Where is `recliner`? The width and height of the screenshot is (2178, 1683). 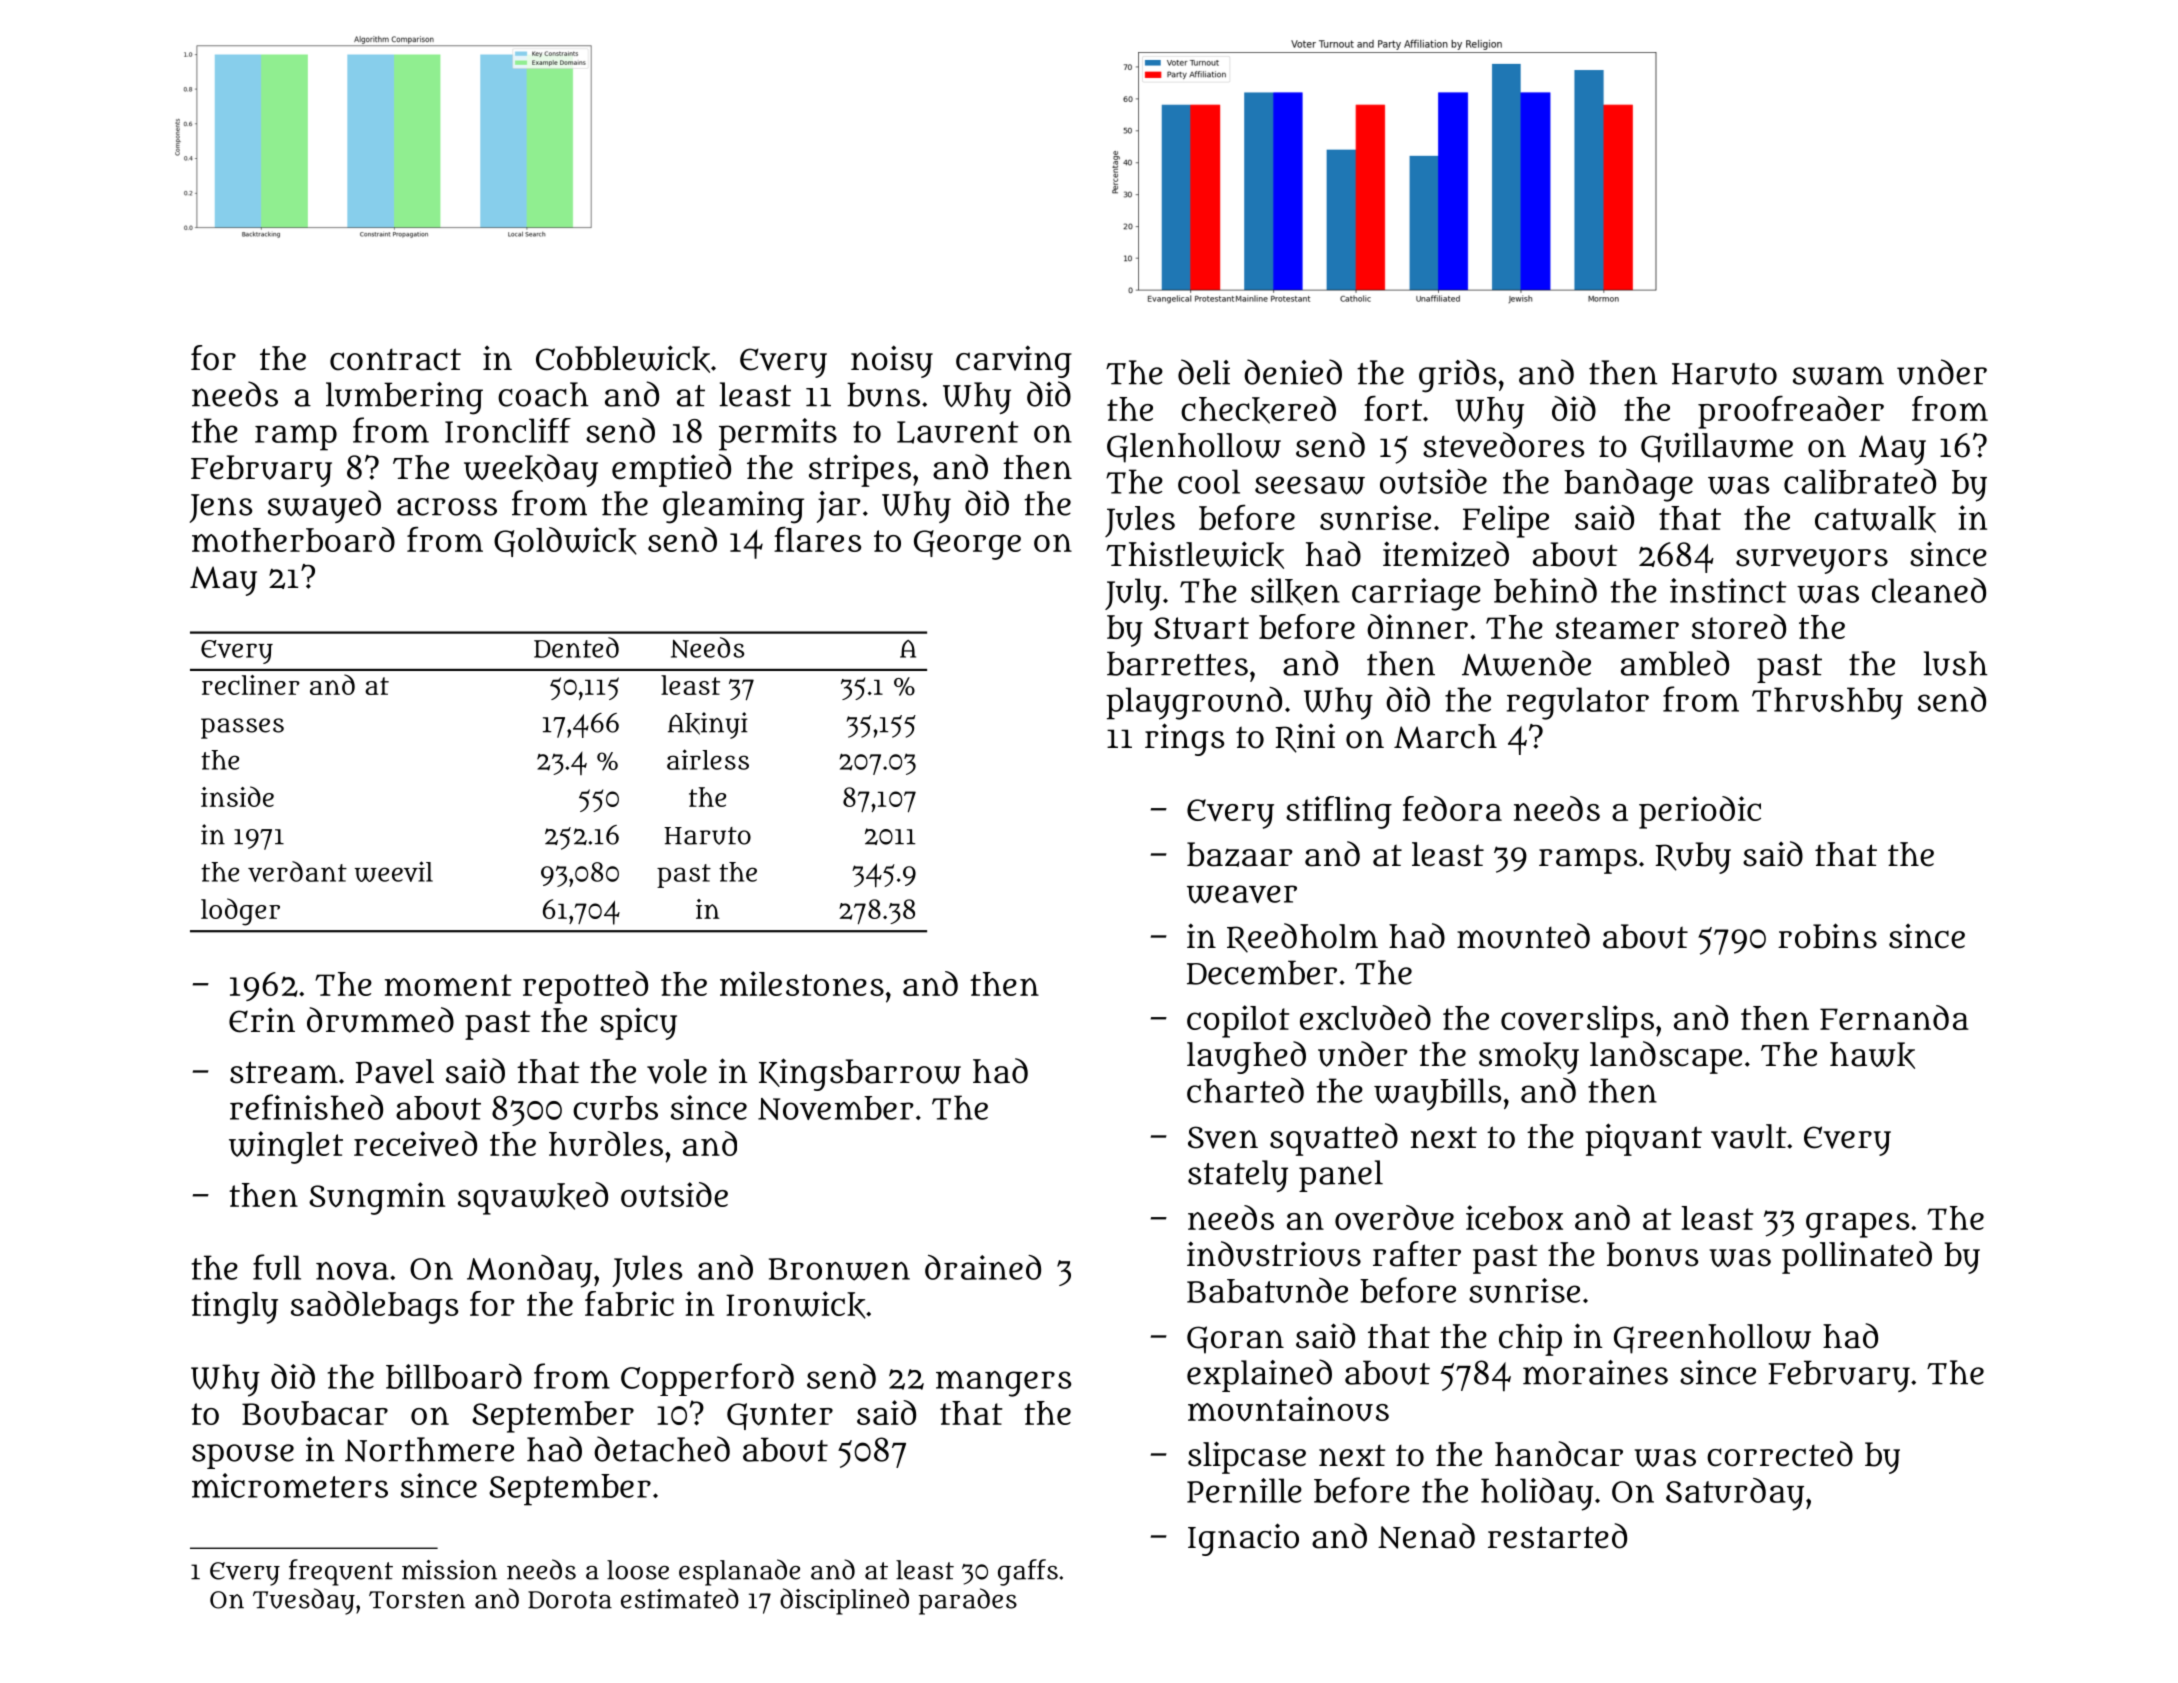
recliner is located at coordinates (251, 685).
